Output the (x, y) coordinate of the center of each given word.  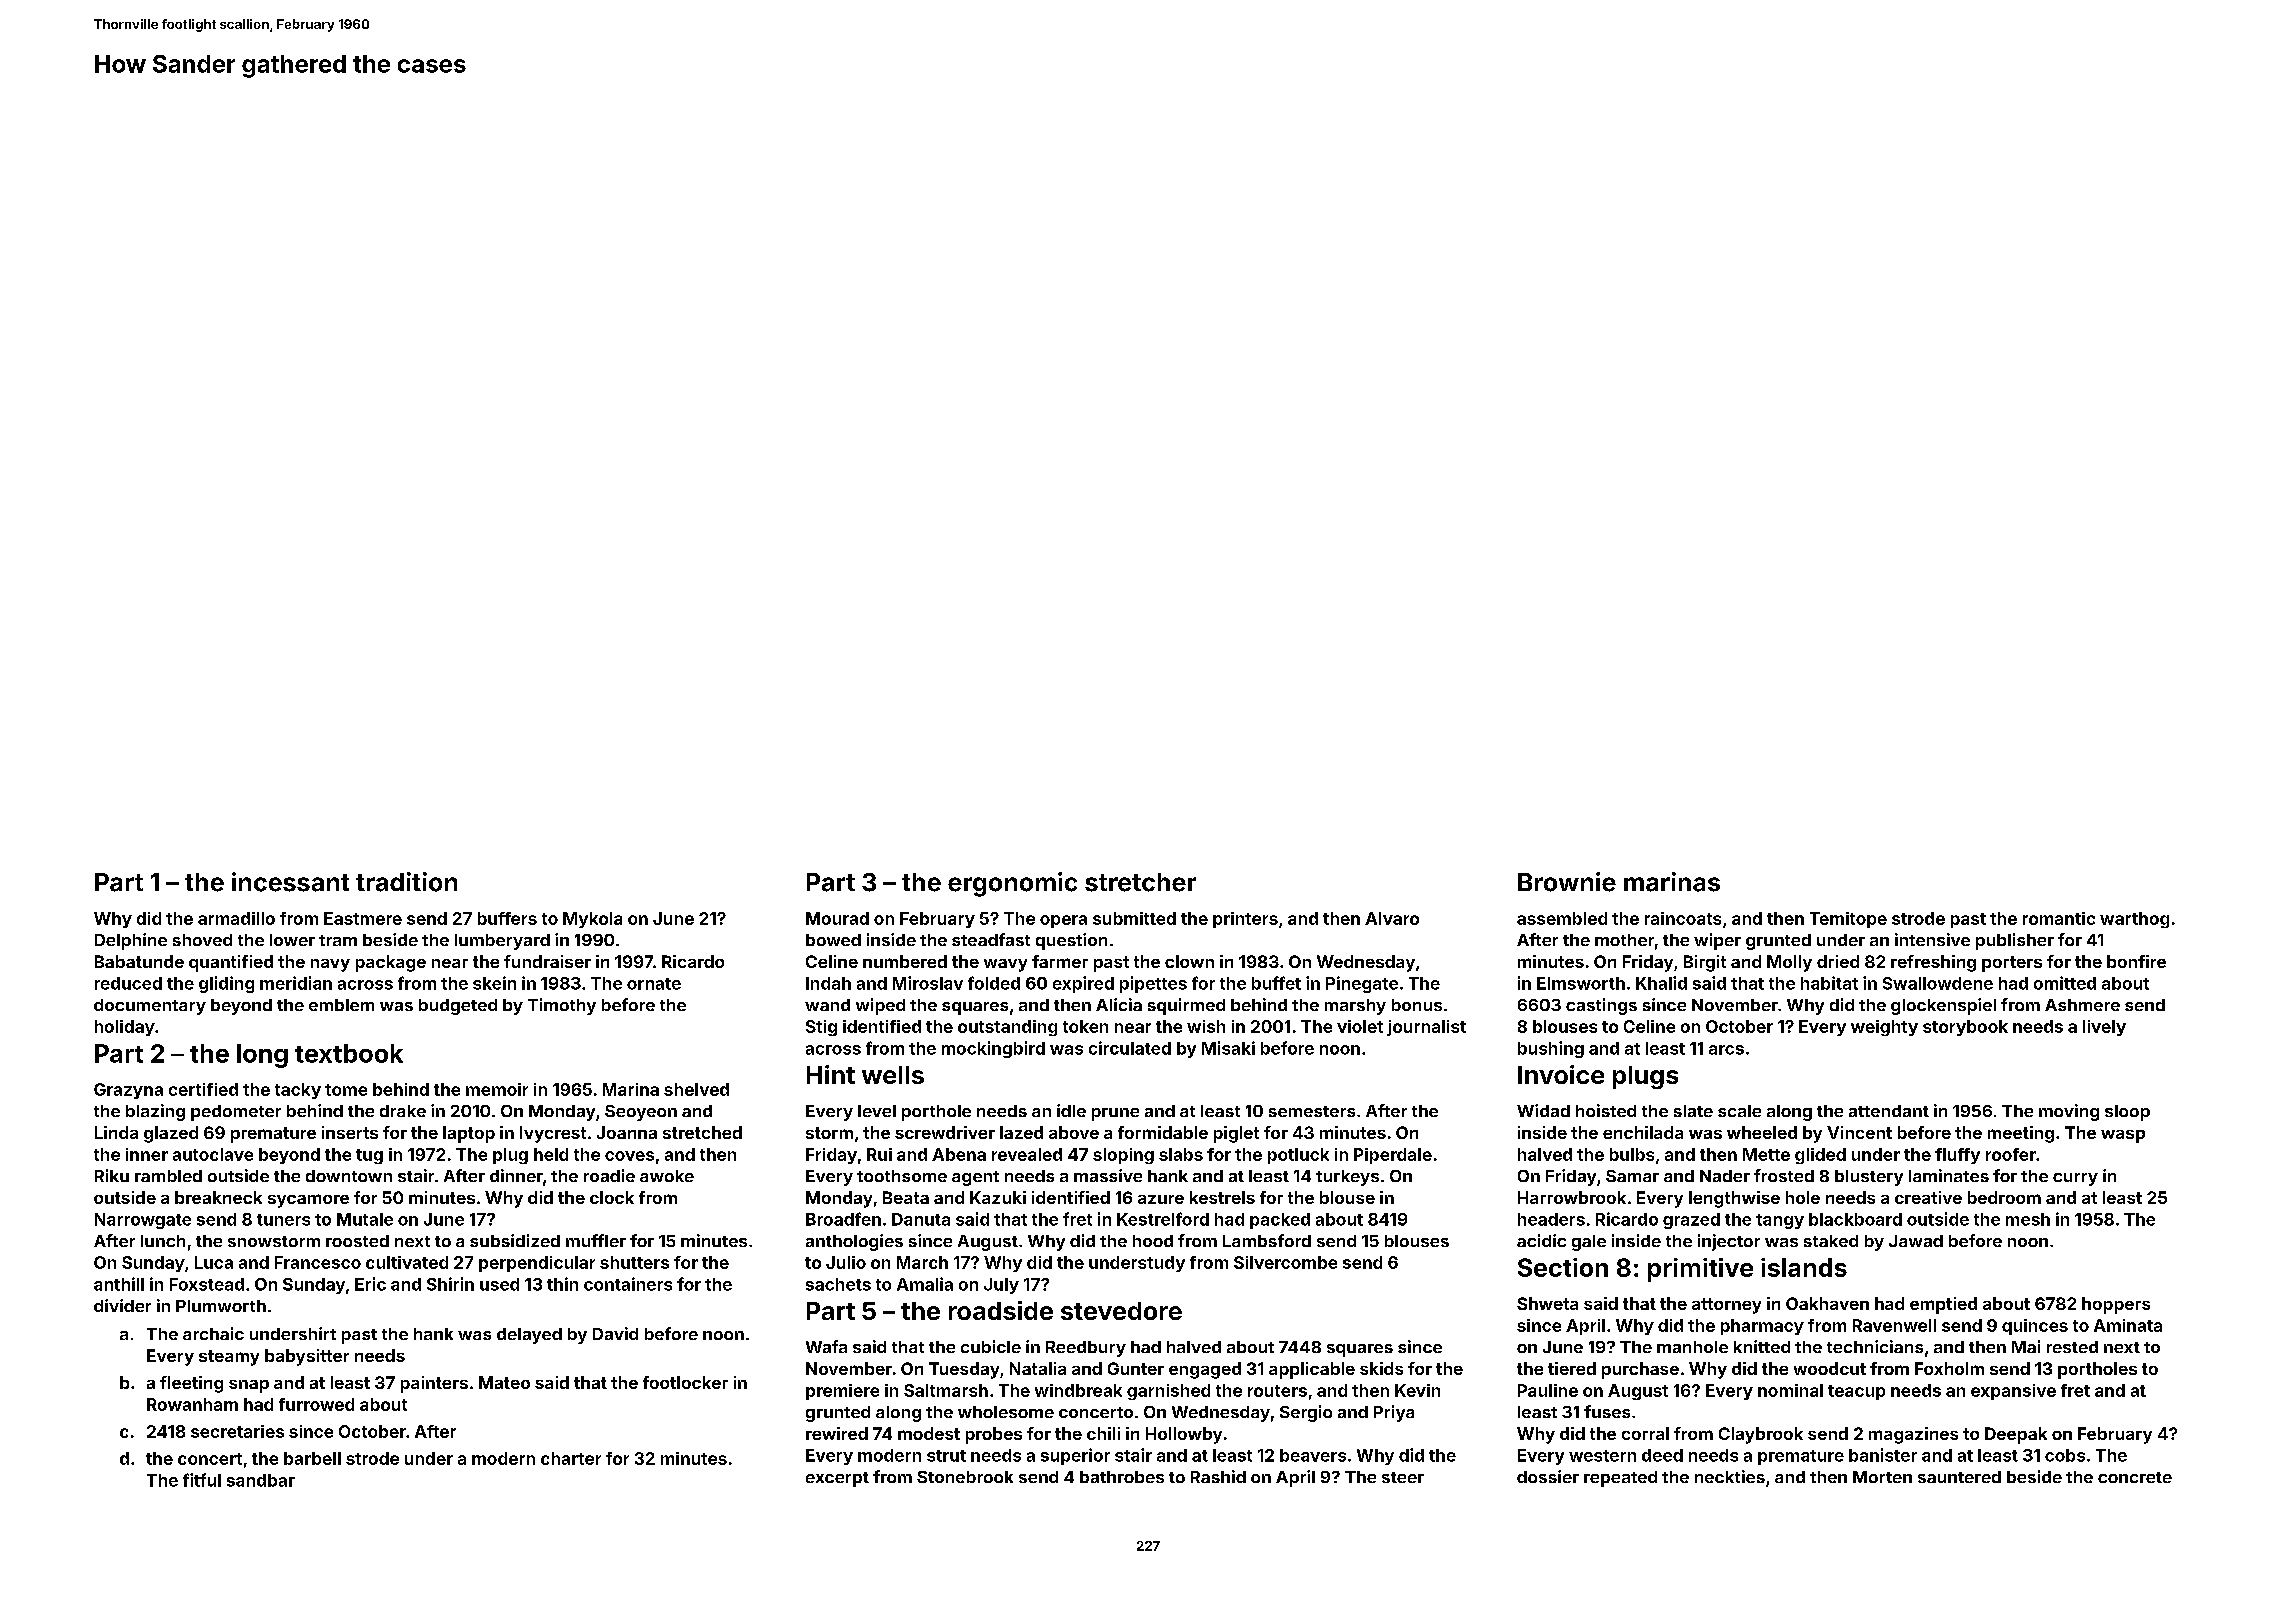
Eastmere (363, 918)
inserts (350, 1132)
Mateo (504, 1382)
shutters (634, 1262)
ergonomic (1012, 884)
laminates (1949, 1175)
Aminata (2128, 1325)
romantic (2059, 918)
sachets (838, 1284)
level (877, 1111)
